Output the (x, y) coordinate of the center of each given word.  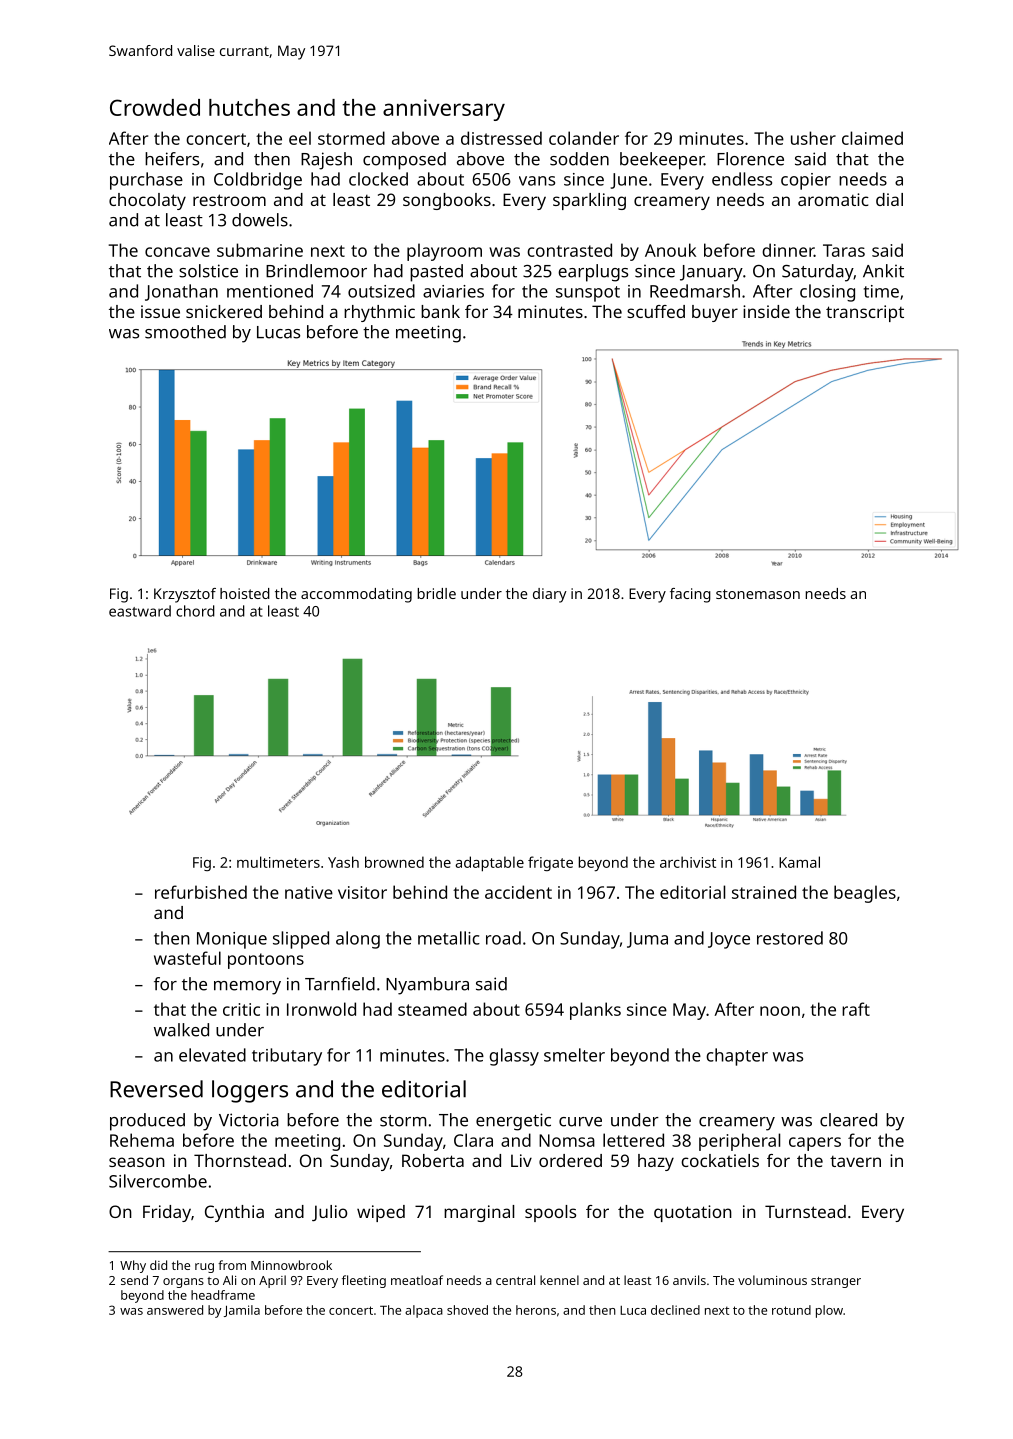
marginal (479, 1213)
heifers (172, 159)
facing (690, 595)
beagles (865, 894)
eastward (140, 611)
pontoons (266, 961)
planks (595, 1011)
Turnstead (805, 1211)
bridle (436, 593)
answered (175, 1310)
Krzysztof (185, 595)
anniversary (444, 110)
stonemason (758, 594)
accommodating (356, 595)
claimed (872, 138)
